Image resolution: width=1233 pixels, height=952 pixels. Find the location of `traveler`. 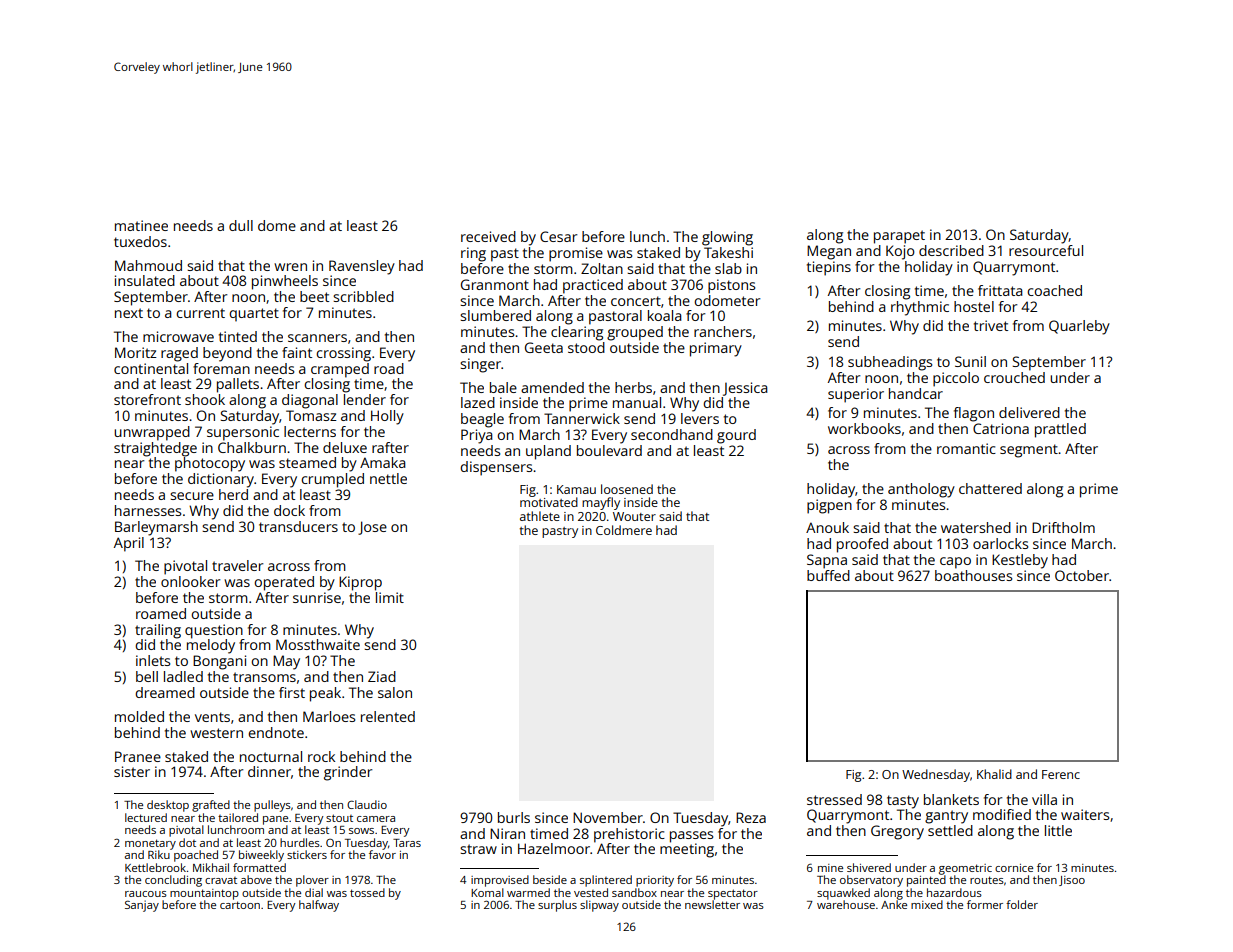

traveler is located at coordinates (237, 565).
